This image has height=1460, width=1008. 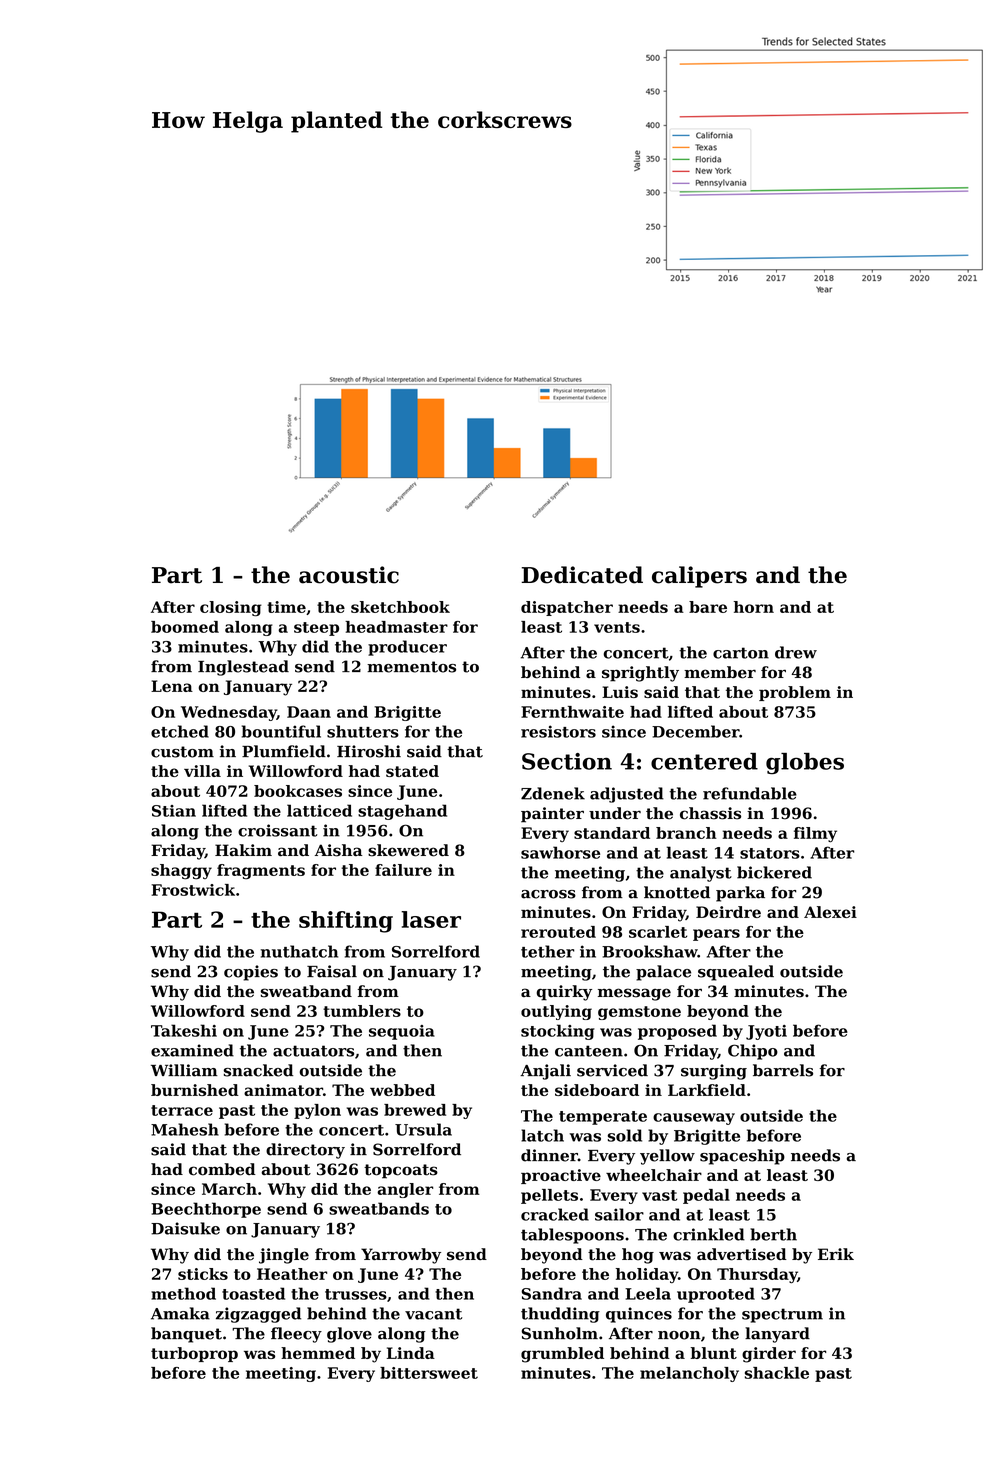 What do you see at coordinates (281, 731) in the image?
I see `bountiful` at bounding box center [281, 731].
